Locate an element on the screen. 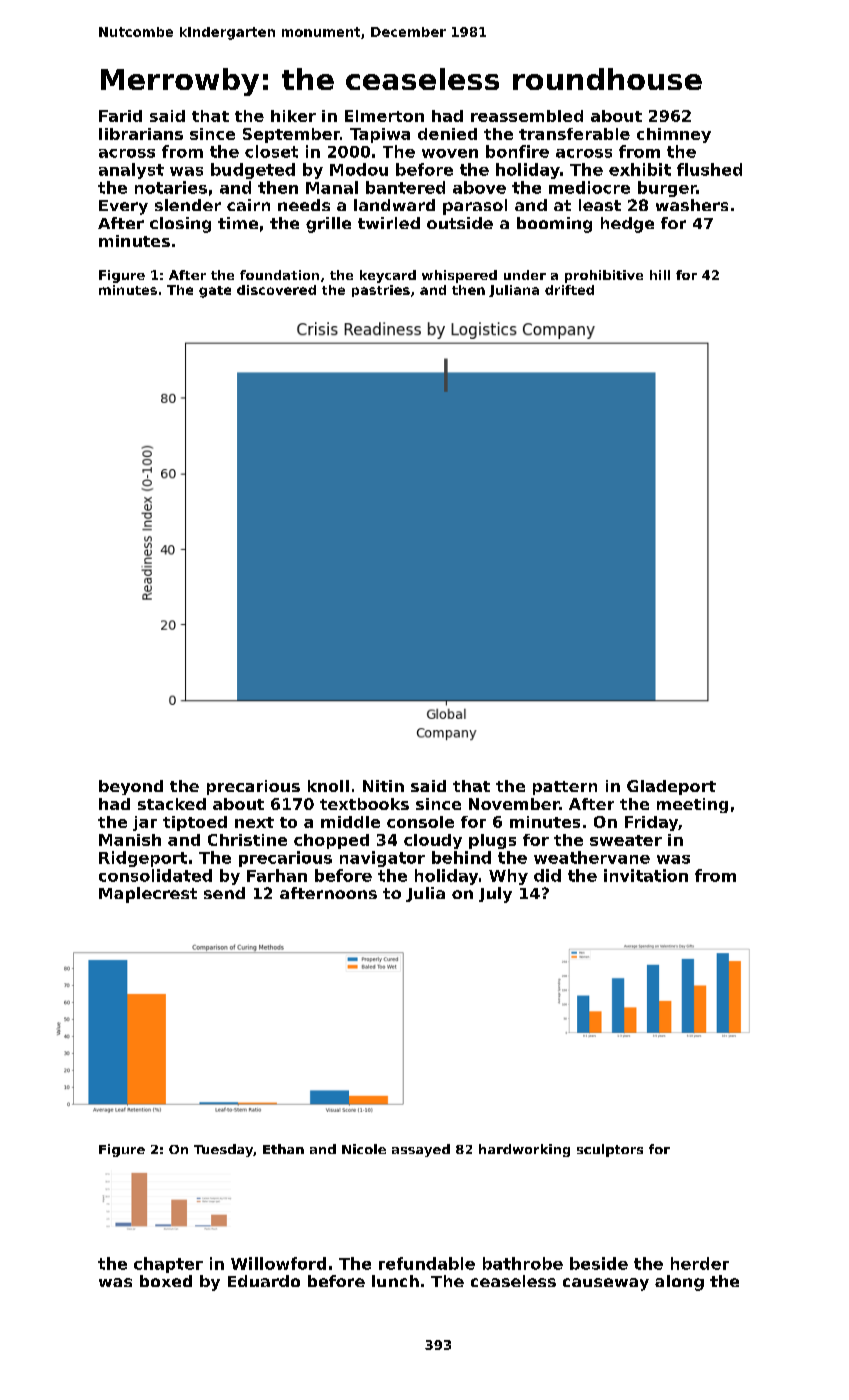  bathrobe is located at coordinates (523, 1263).
